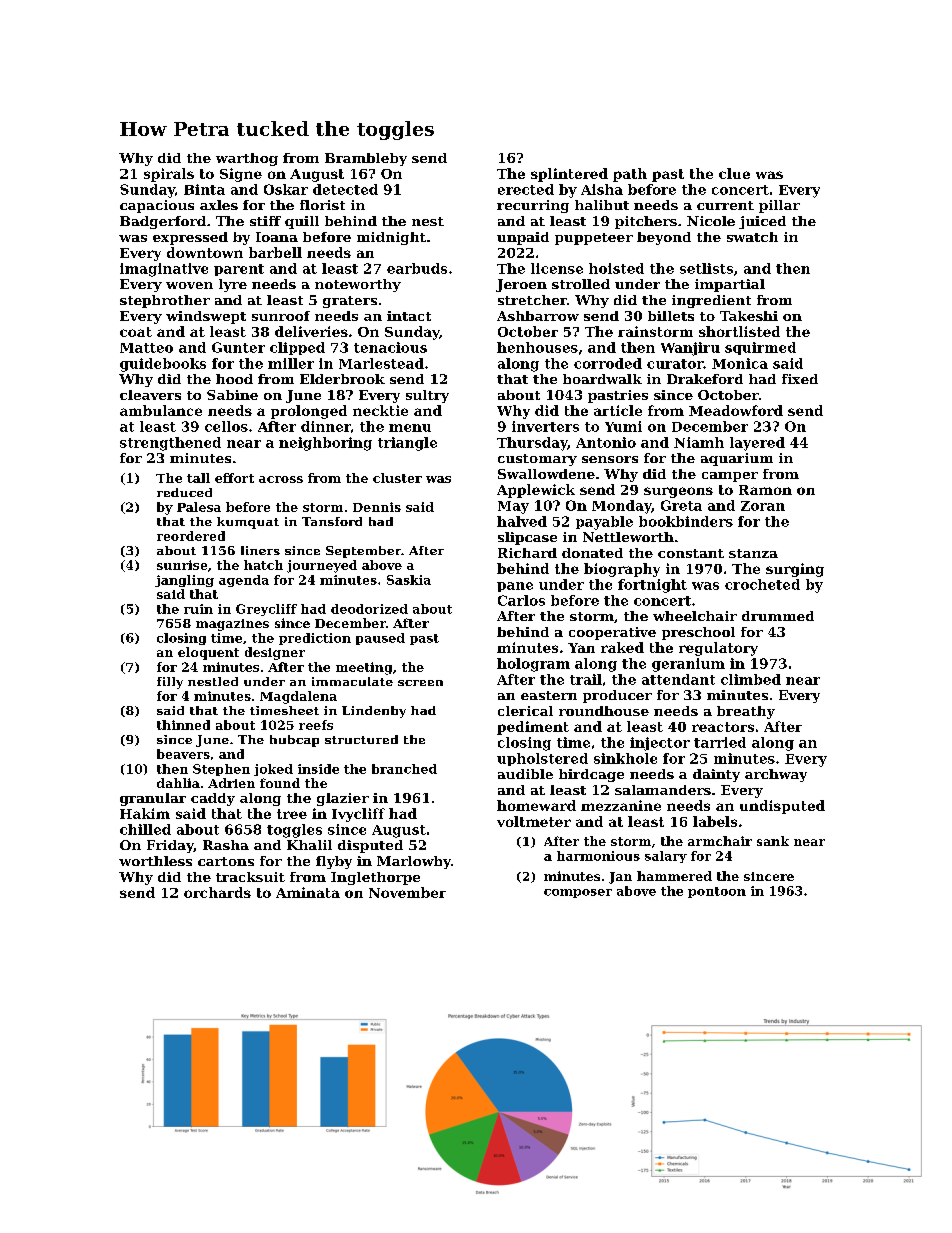 The image size is (952, 1233). Describe the element at coordinates (366, 159) in the screenshot. I see `Brambleby` at that location.
